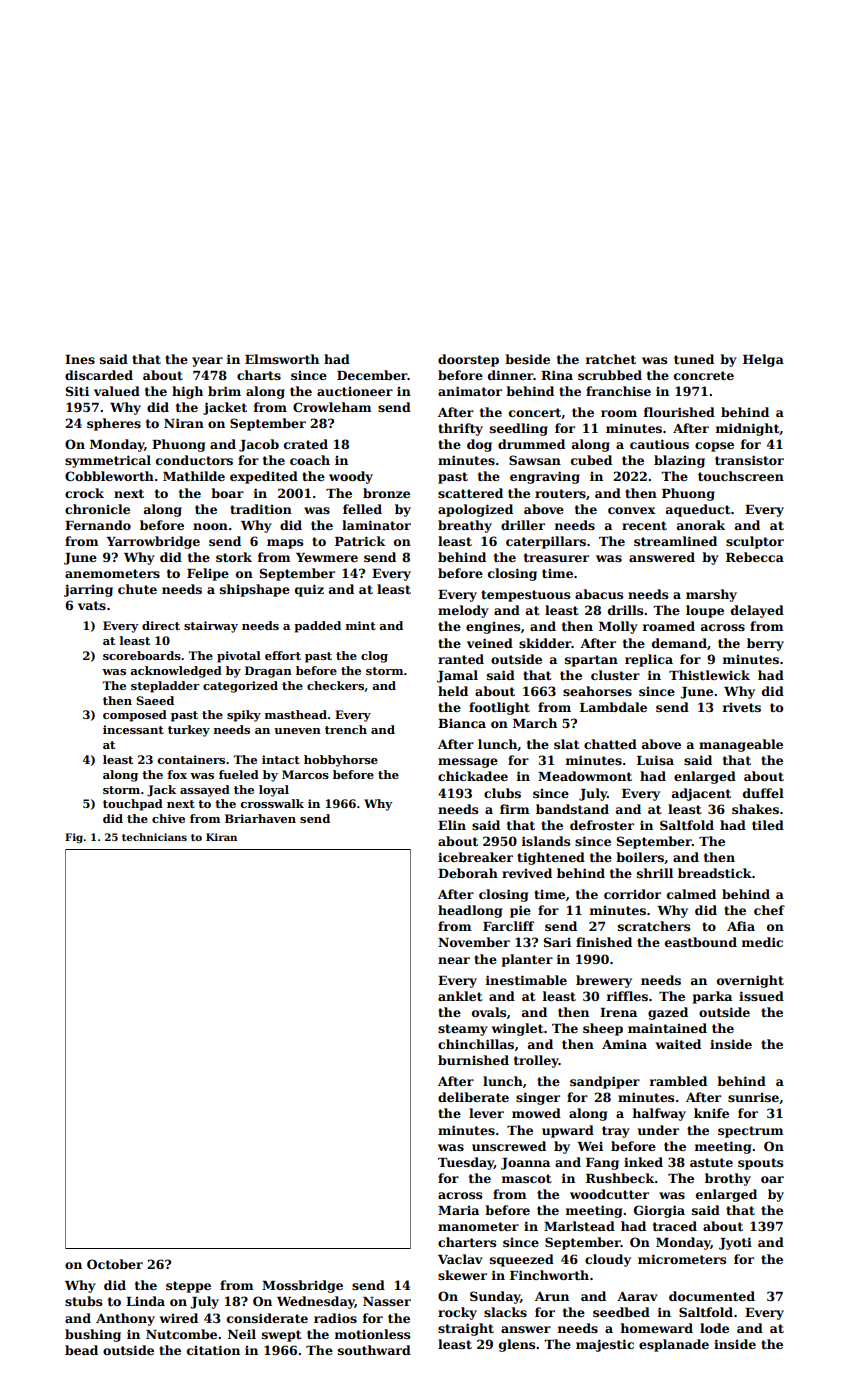  What do you see at coordinates (184, 423) in the image?
I see `Niran` at bounding box center [184, 423].
